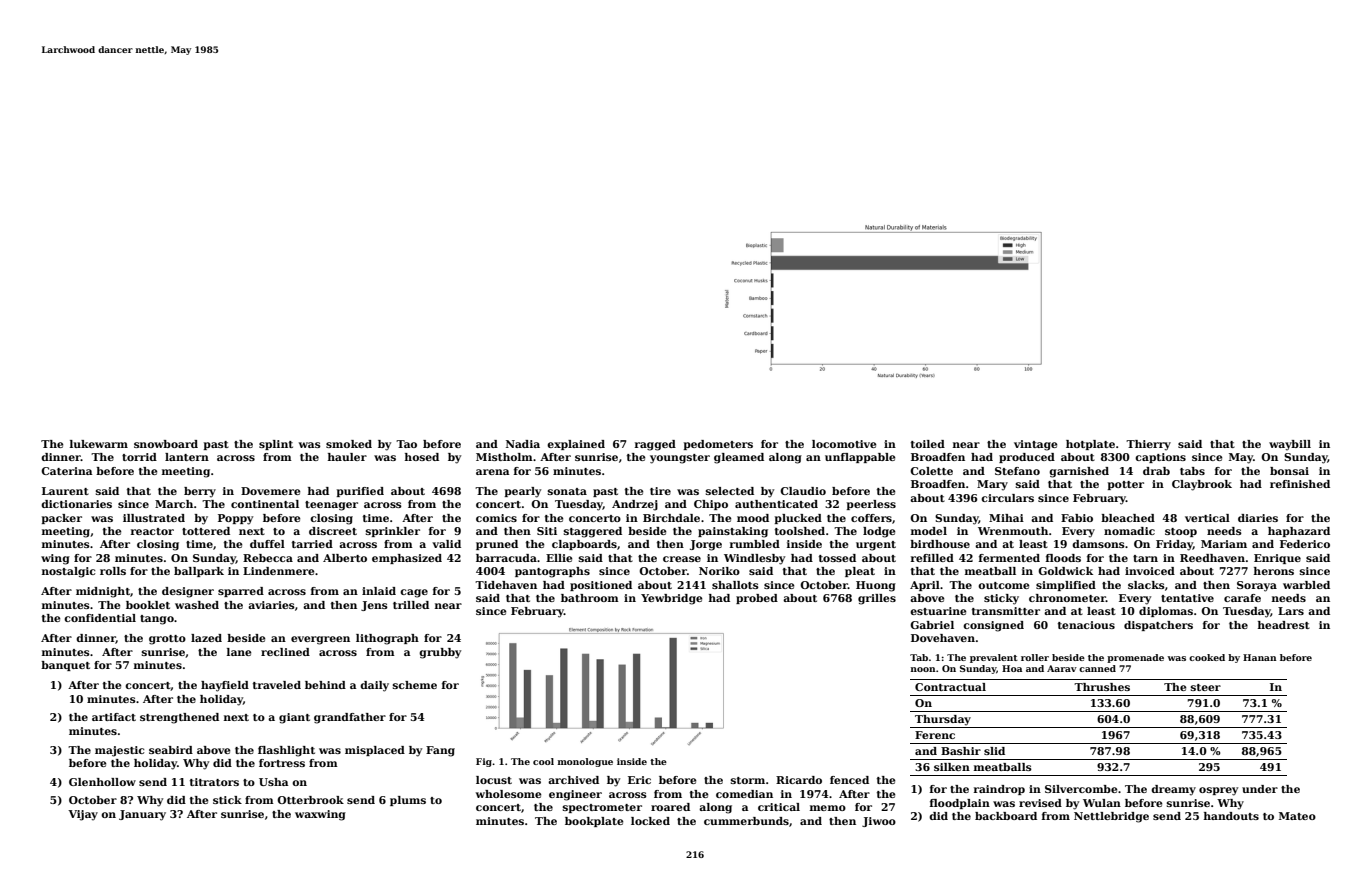 The image size is (1372, 887). What do you see at coordinates (325, 685) in the screenshot?
I see `behind` at bounding box center [325, 685].
